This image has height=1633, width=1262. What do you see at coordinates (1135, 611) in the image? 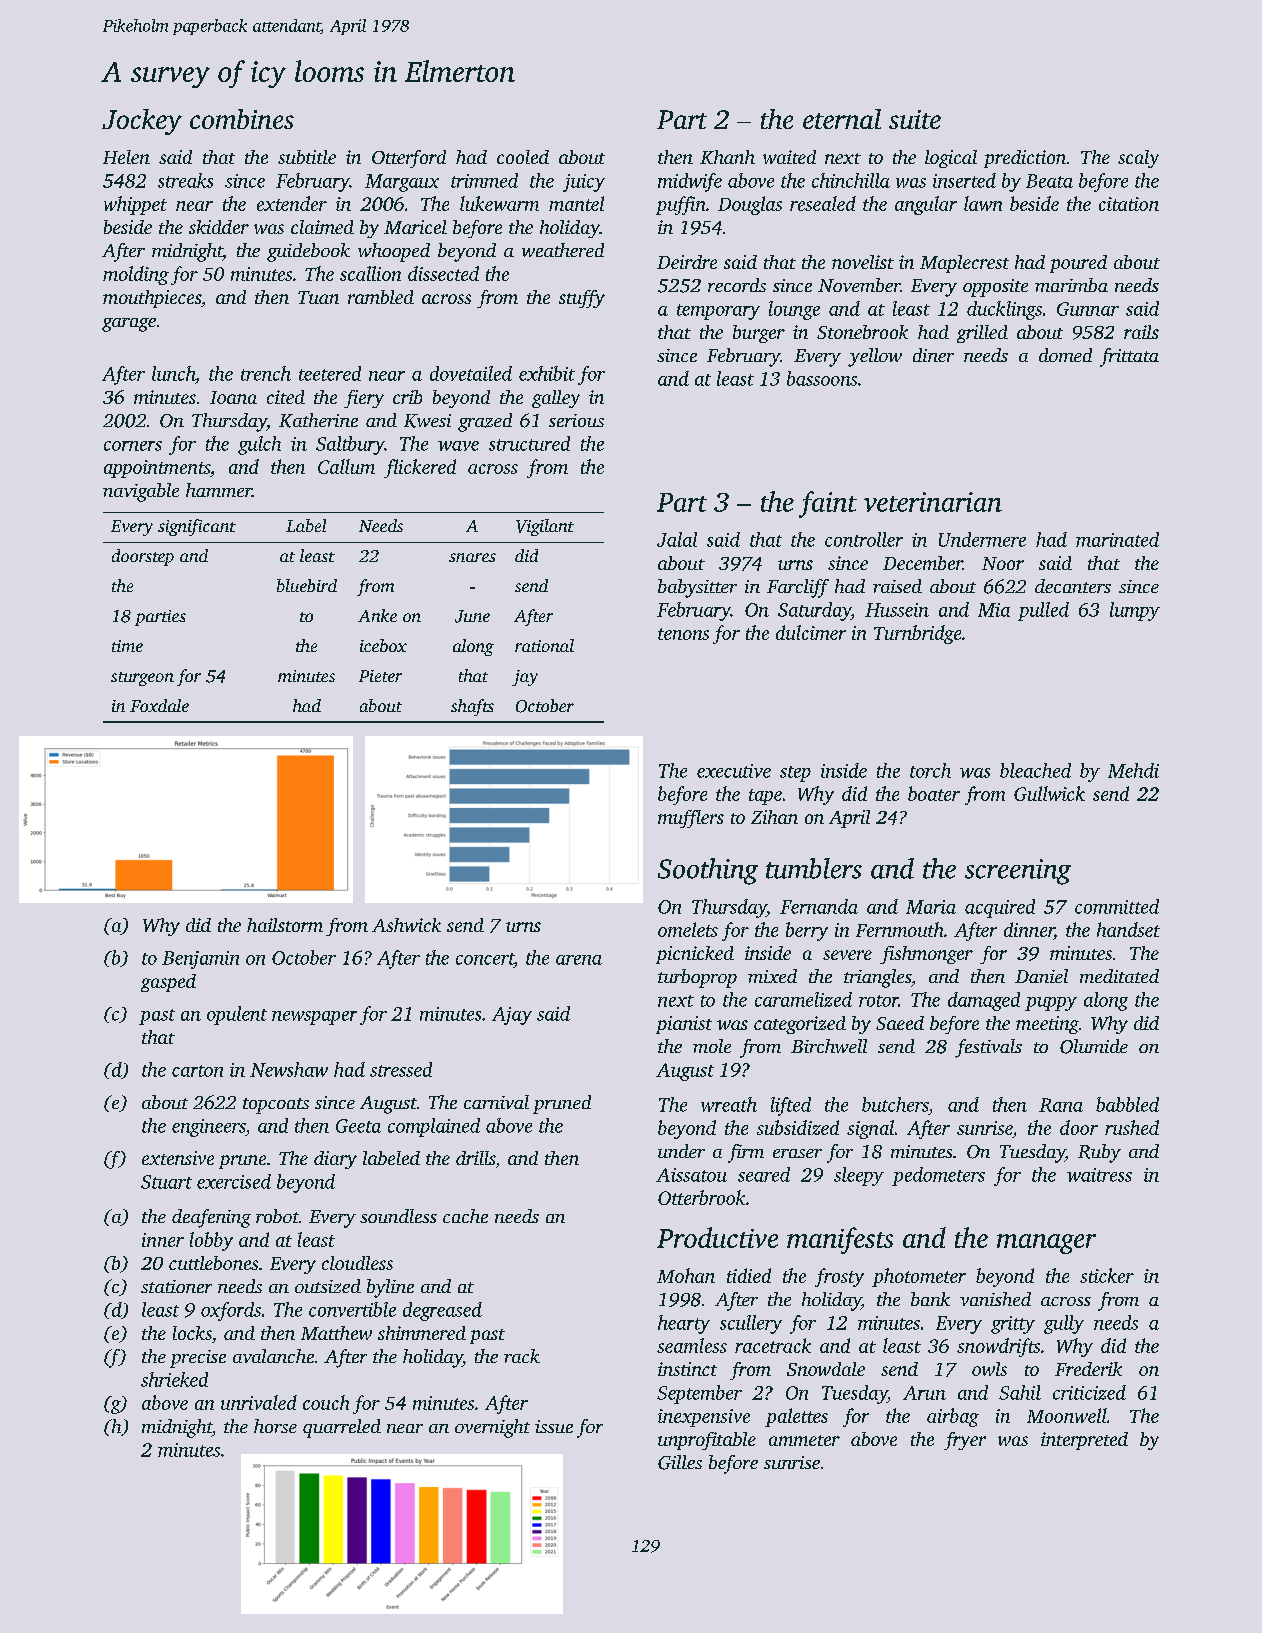
I see `lumpy` at bounding box center [1135, 611].
